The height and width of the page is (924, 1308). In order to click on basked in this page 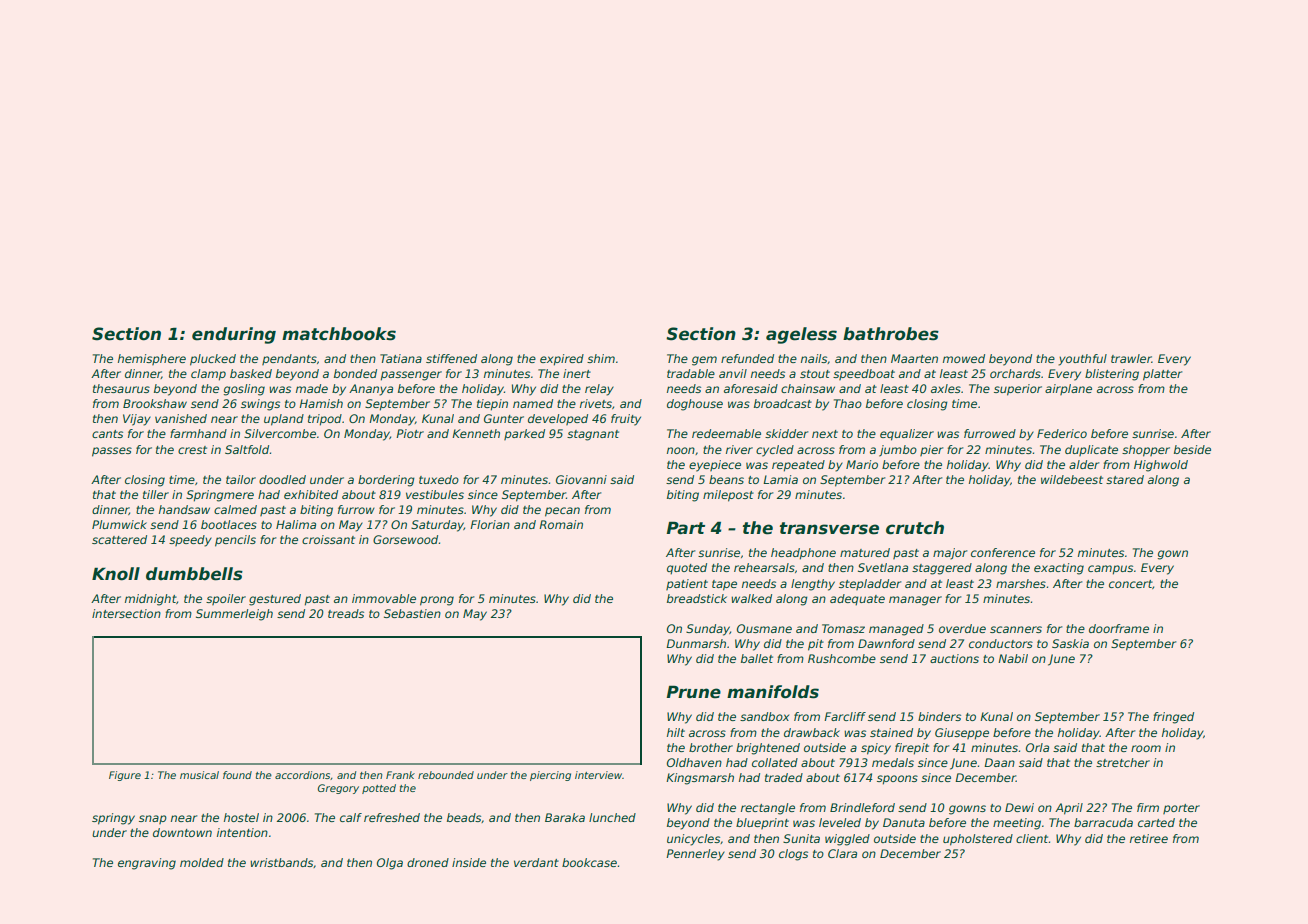, I will do `click(251, 373)`.
